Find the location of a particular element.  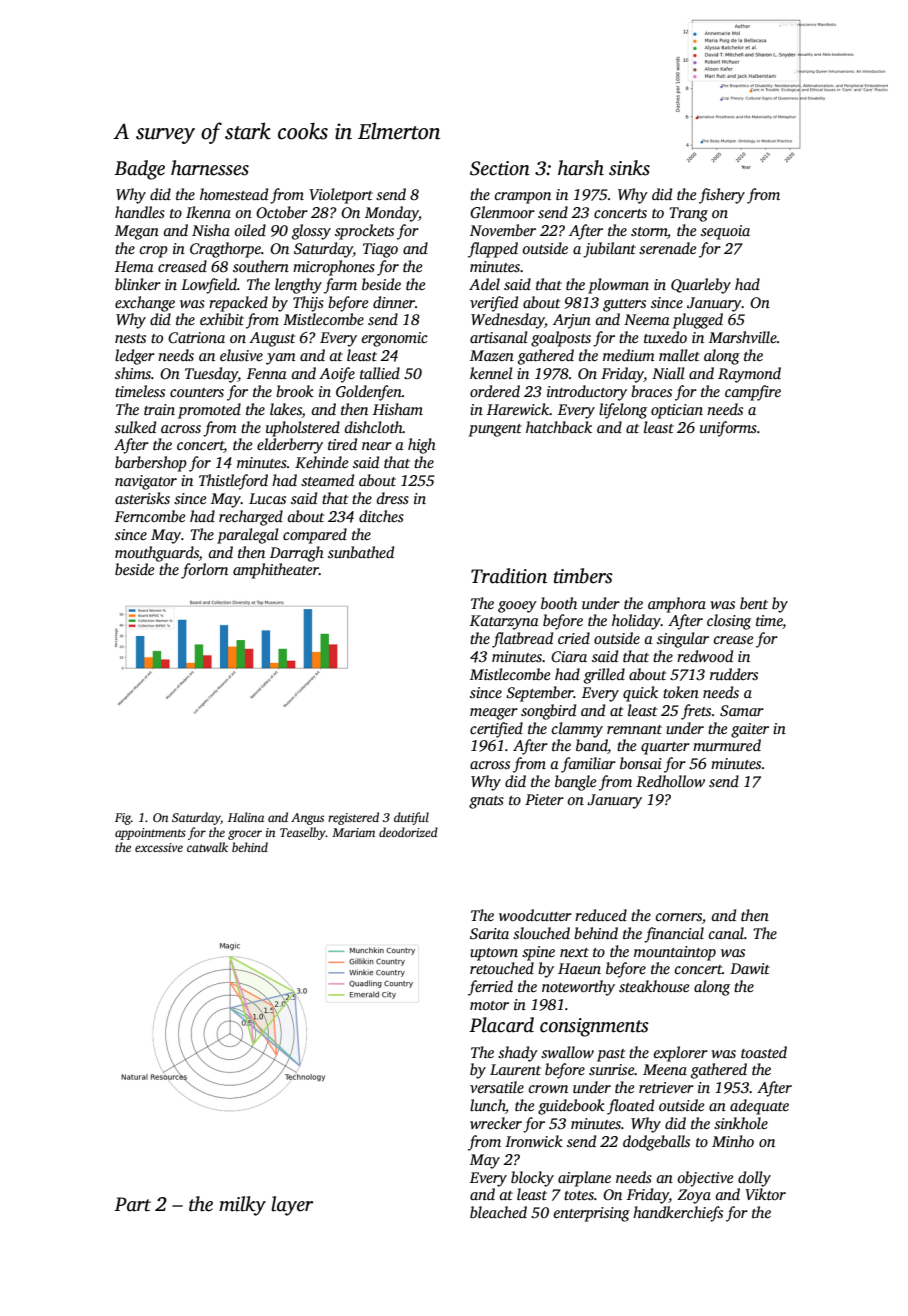

Section is located at coordinates (500, 168).
